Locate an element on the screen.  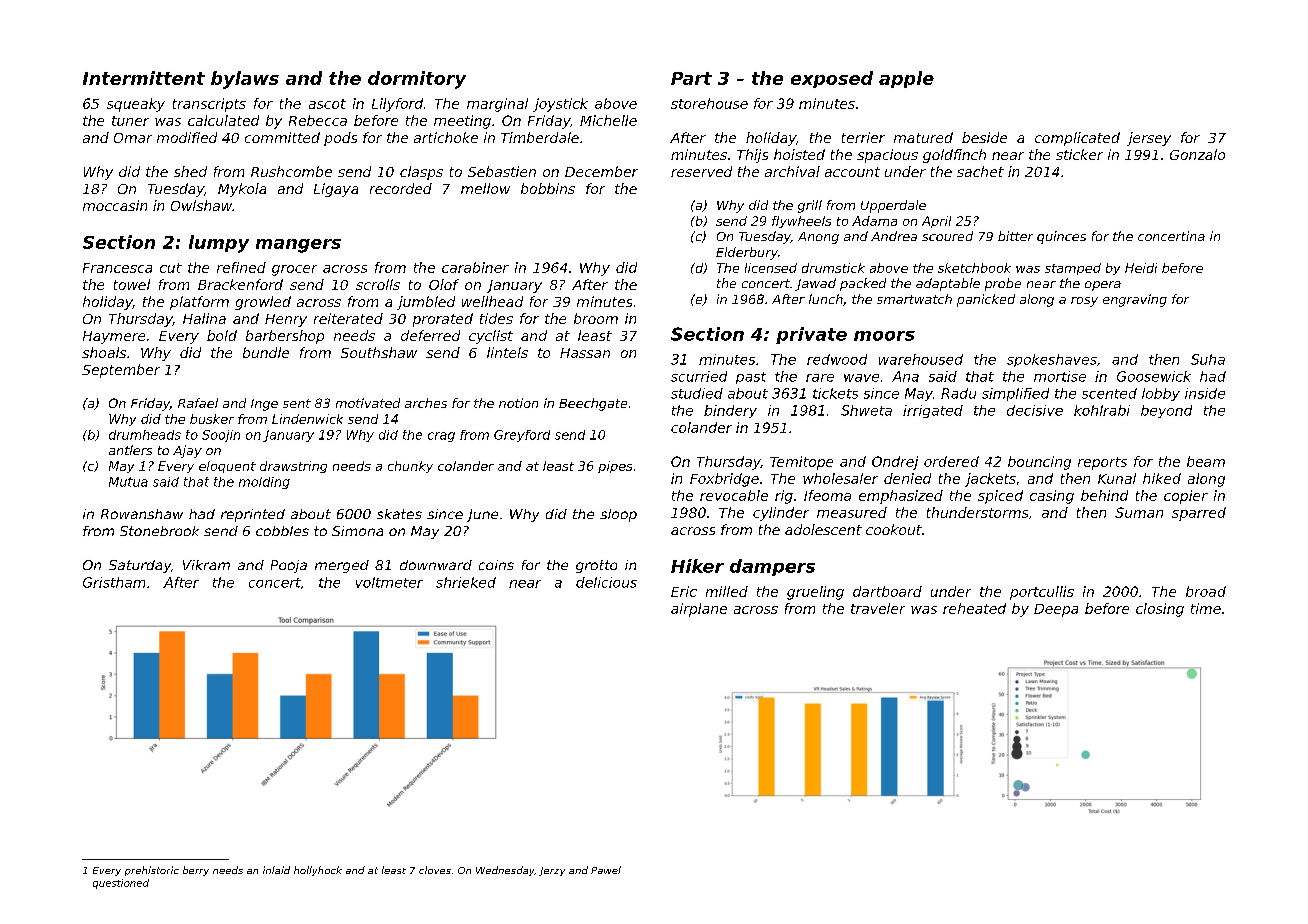
Pawel is located at coordinates (606, 870).
